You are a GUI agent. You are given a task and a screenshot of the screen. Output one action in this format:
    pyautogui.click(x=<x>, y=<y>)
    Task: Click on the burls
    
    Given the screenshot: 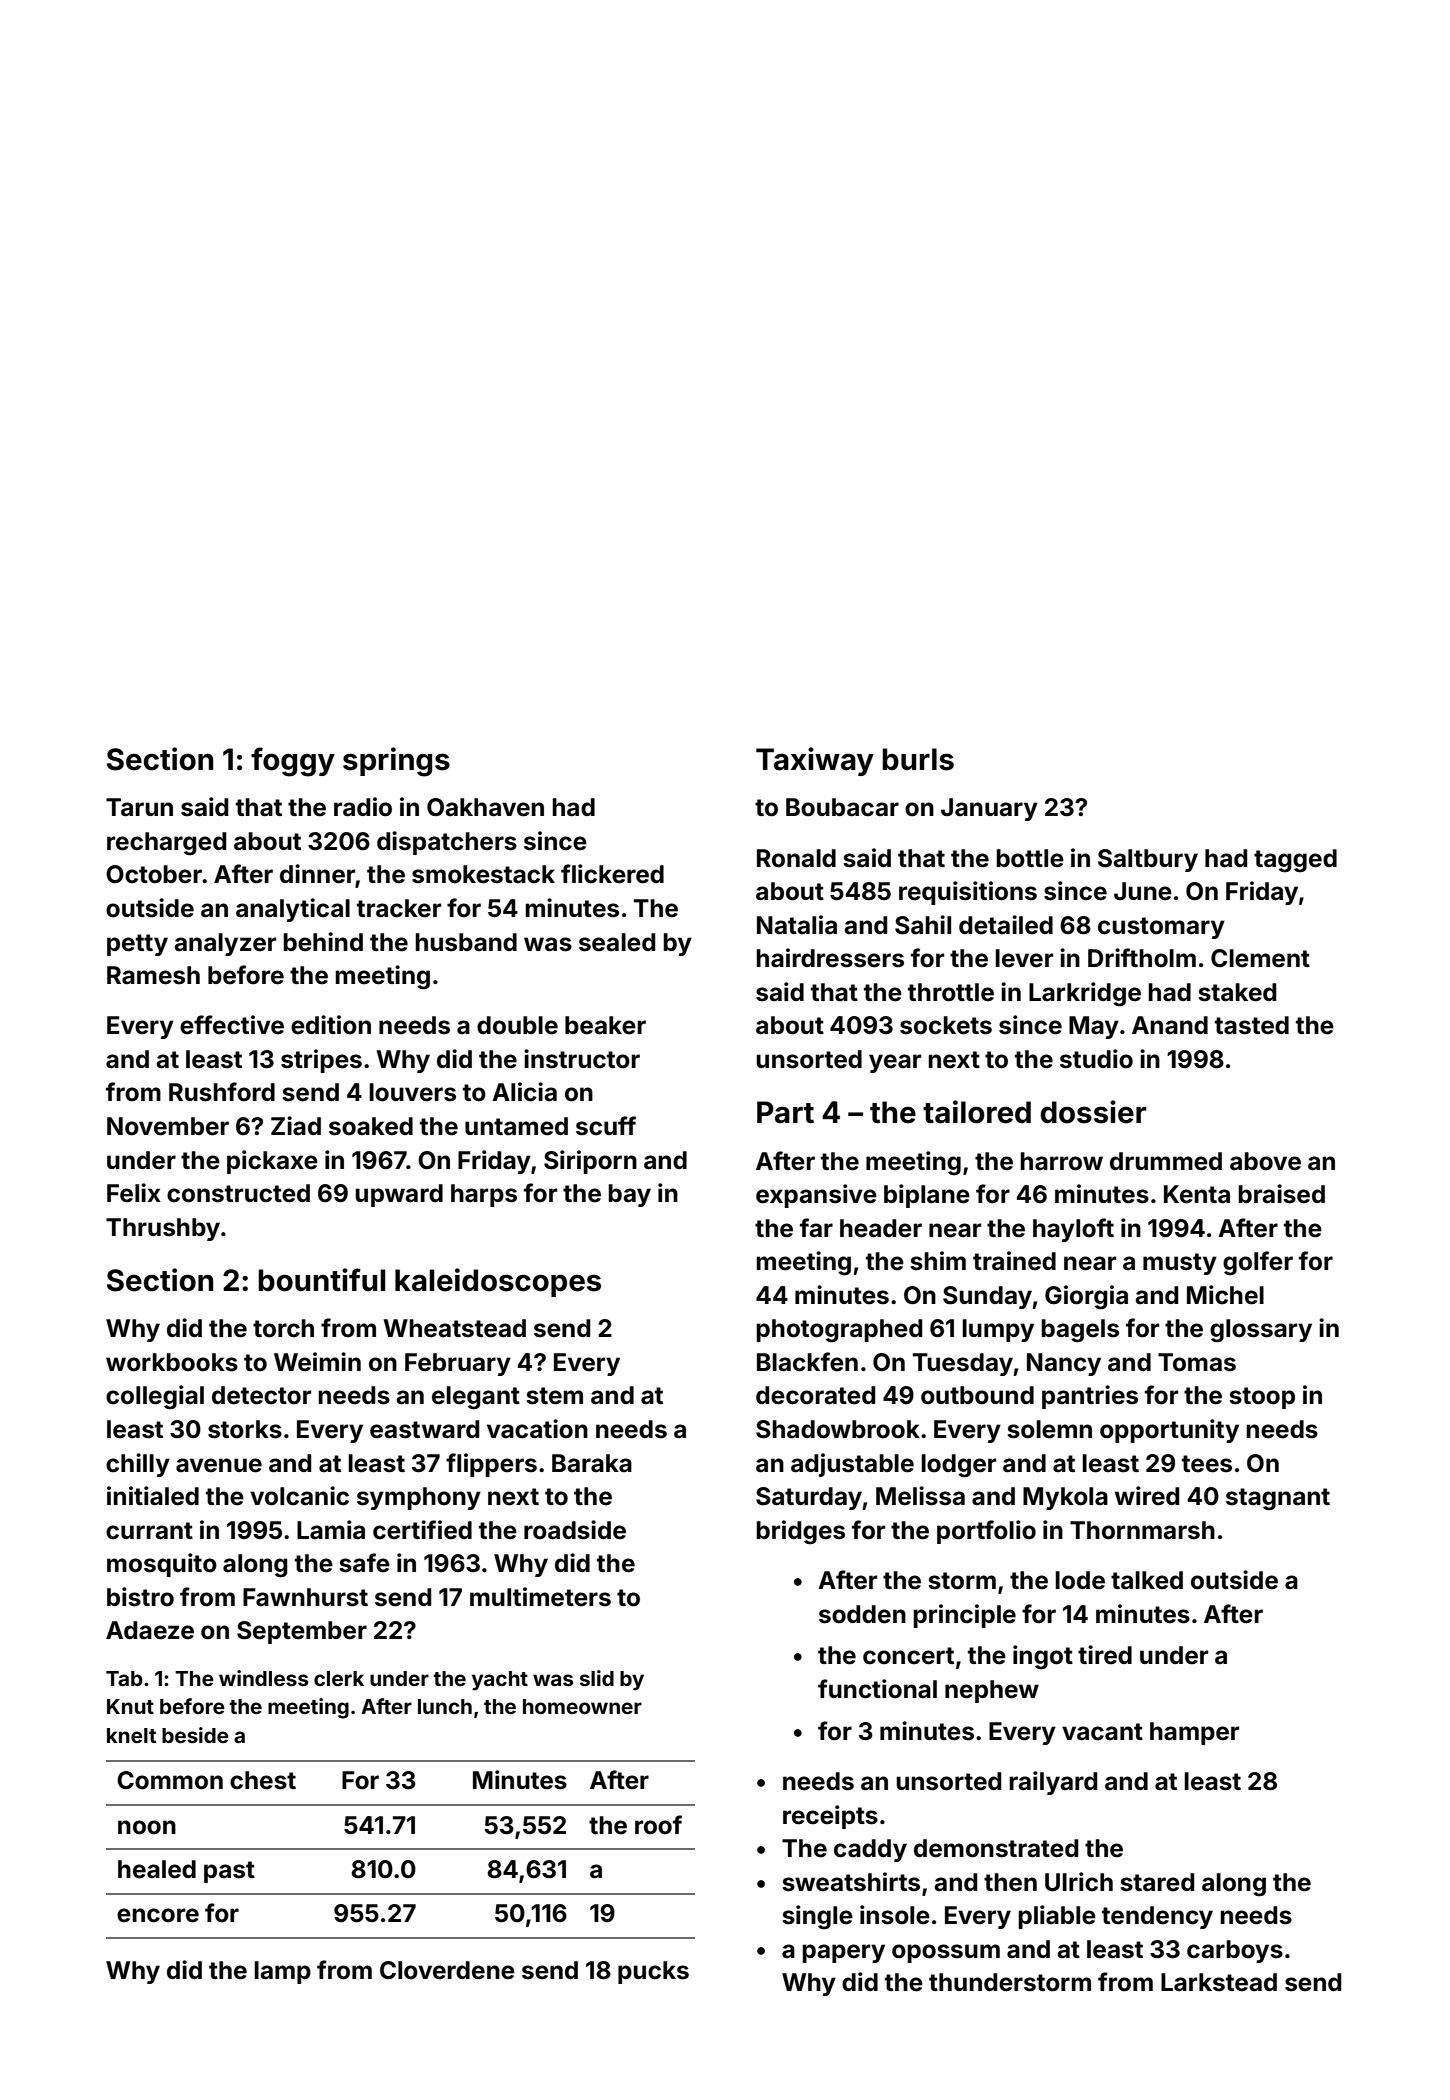 What is the action you would take?
    pyautogui.click(x=918, y=759)
